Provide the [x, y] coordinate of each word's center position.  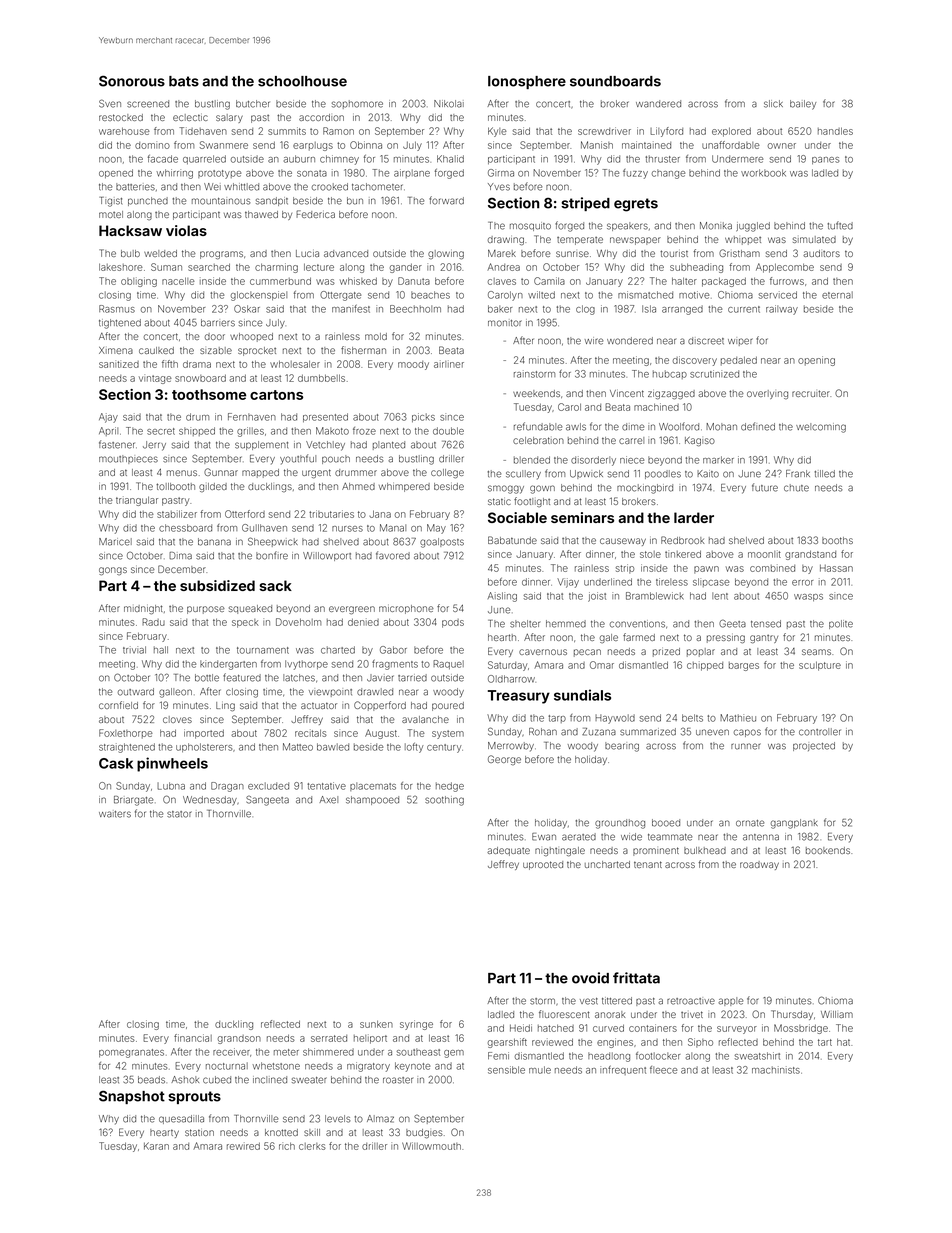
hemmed [566, 624]
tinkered [683, 554]
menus [182, 473]
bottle [207, 678]
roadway [759, 865]
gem [454, 1054]
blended [532, 460]
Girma [501, 173]
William [837, 1014]
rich [287, 1146]
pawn [706, 570]
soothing [444, 801]
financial [193, 1038]
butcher [253, 104]
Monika [716, 226]
